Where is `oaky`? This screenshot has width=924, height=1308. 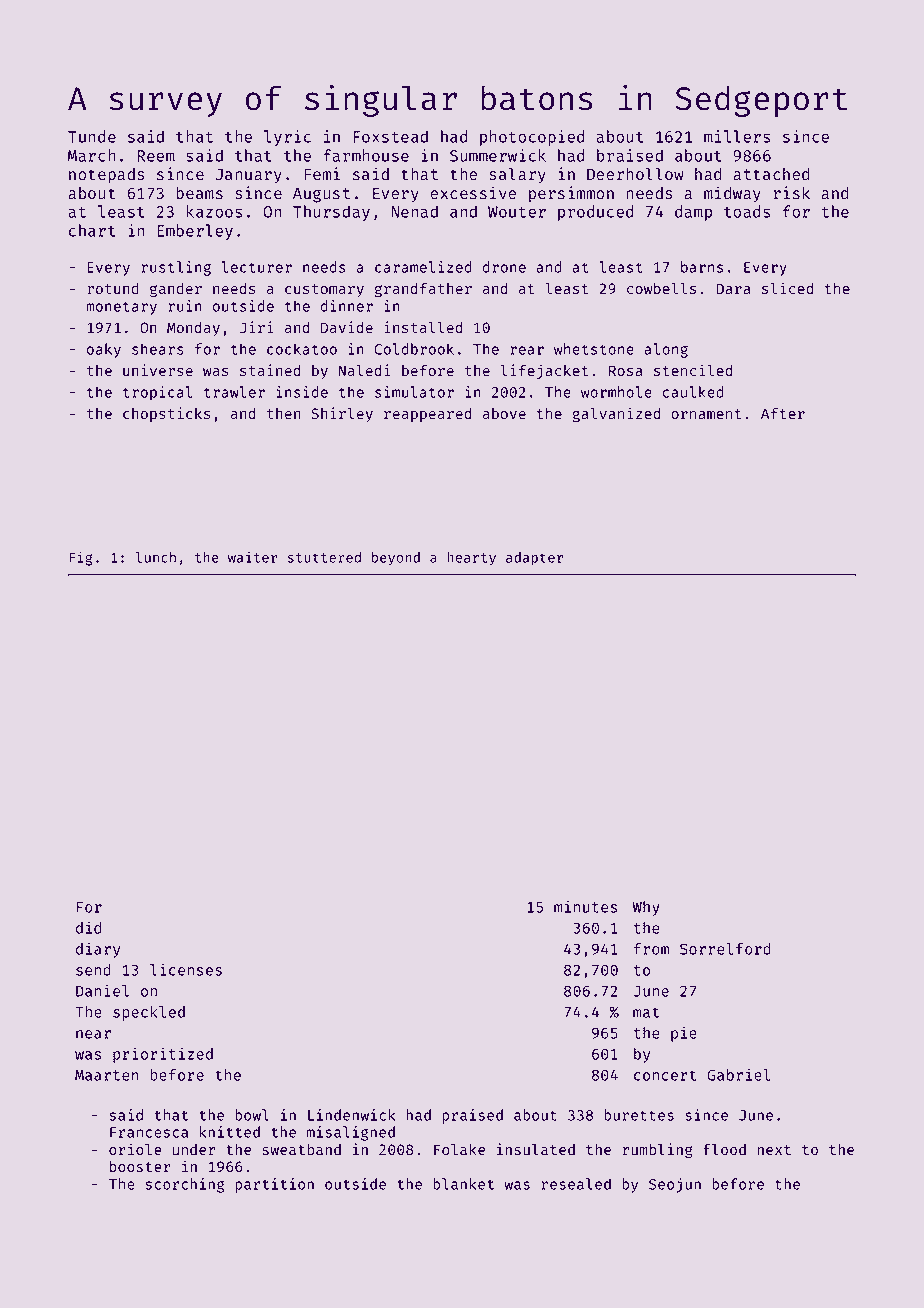
oaky is located at coordinates (104, 350).
